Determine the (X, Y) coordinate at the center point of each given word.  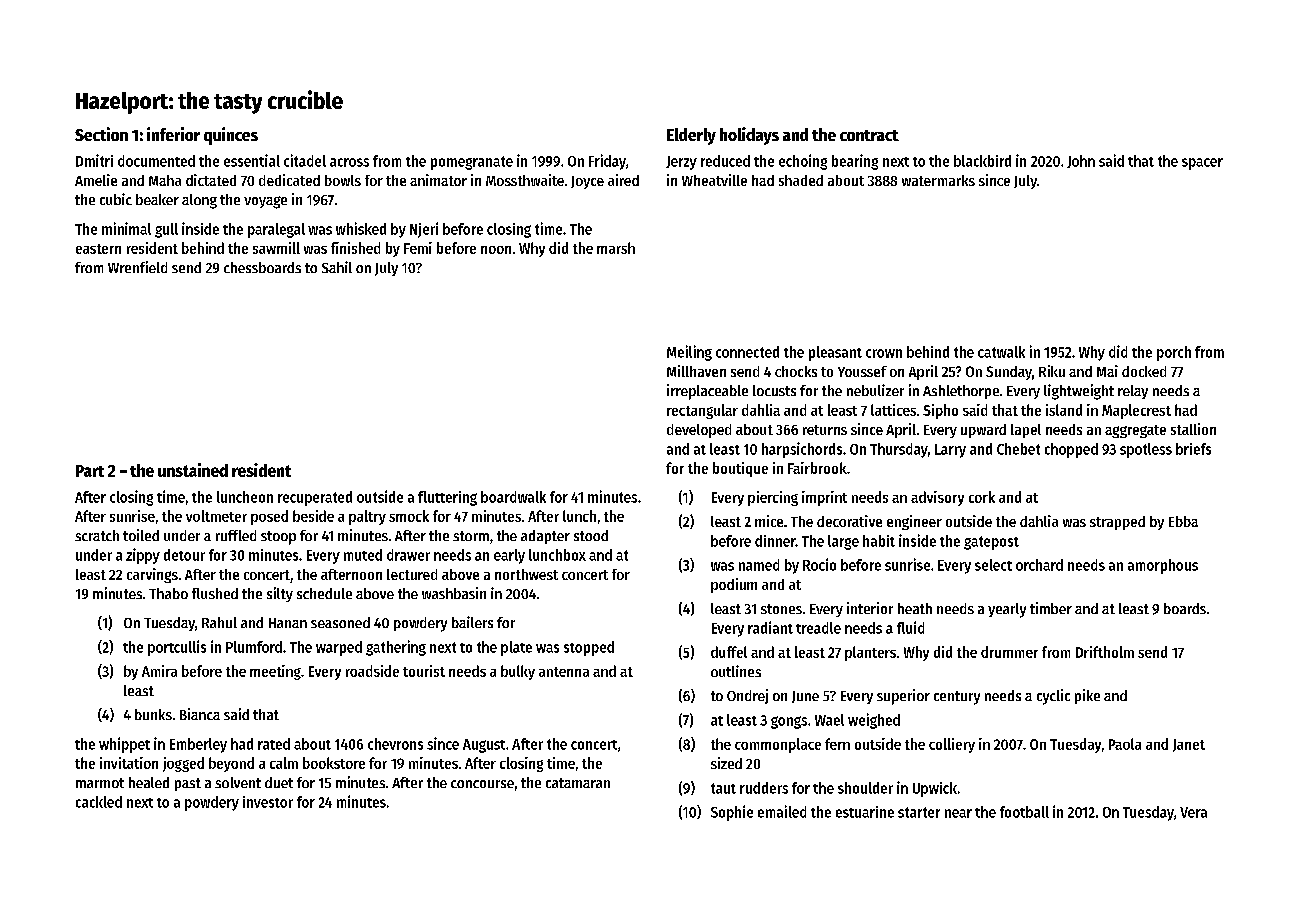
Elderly (691, 136)
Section (101, 134)
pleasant (835, 353)
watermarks (938, 180)
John (1081, 161)
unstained (193, 470)
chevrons (395, 744)
